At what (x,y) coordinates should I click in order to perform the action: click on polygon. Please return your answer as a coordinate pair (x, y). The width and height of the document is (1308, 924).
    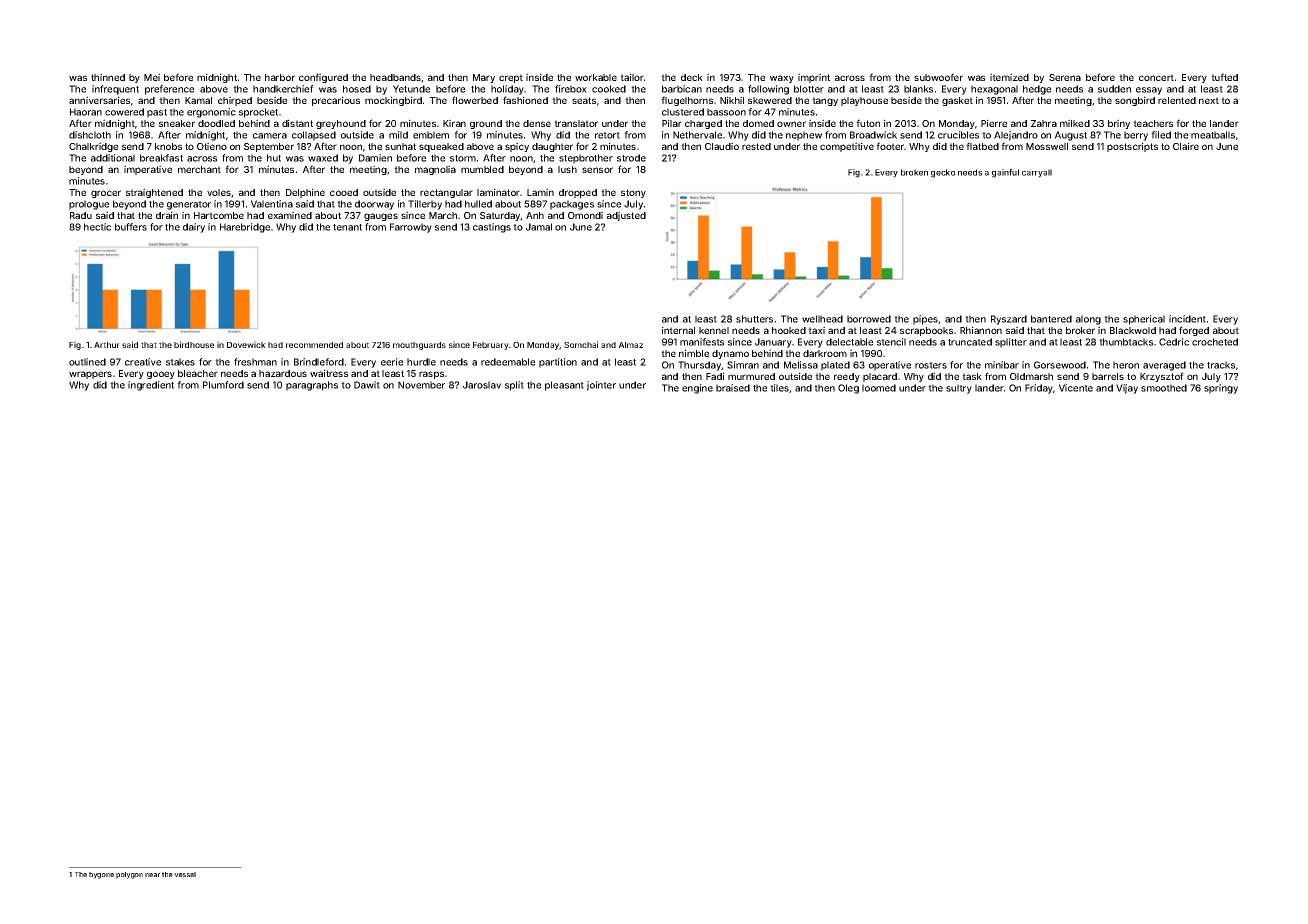
    Looking at the image, I should click on (129, 875).
